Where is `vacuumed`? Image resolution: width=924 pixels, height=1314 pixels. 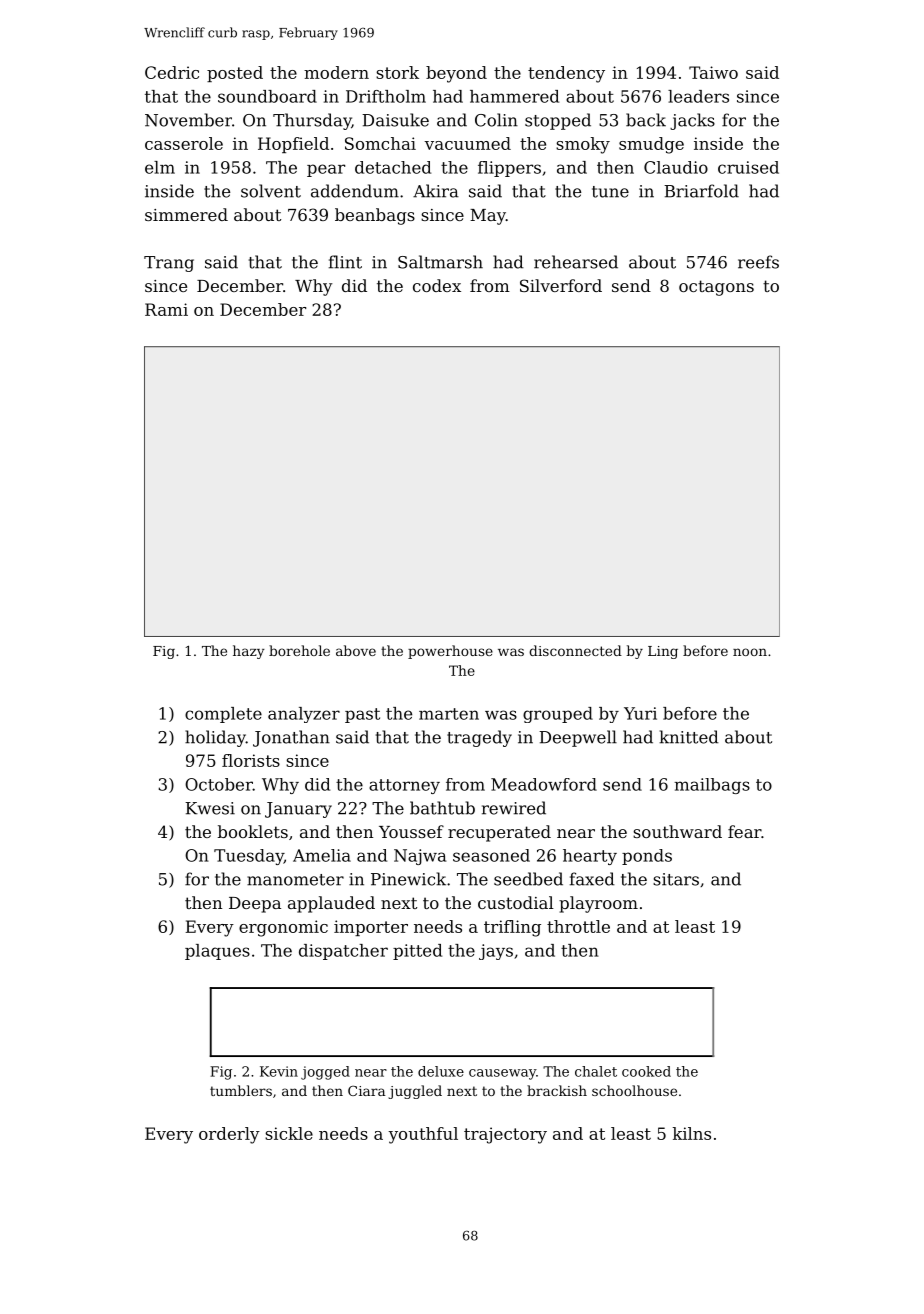
vacuumed is located at coordinates (467, 143).
